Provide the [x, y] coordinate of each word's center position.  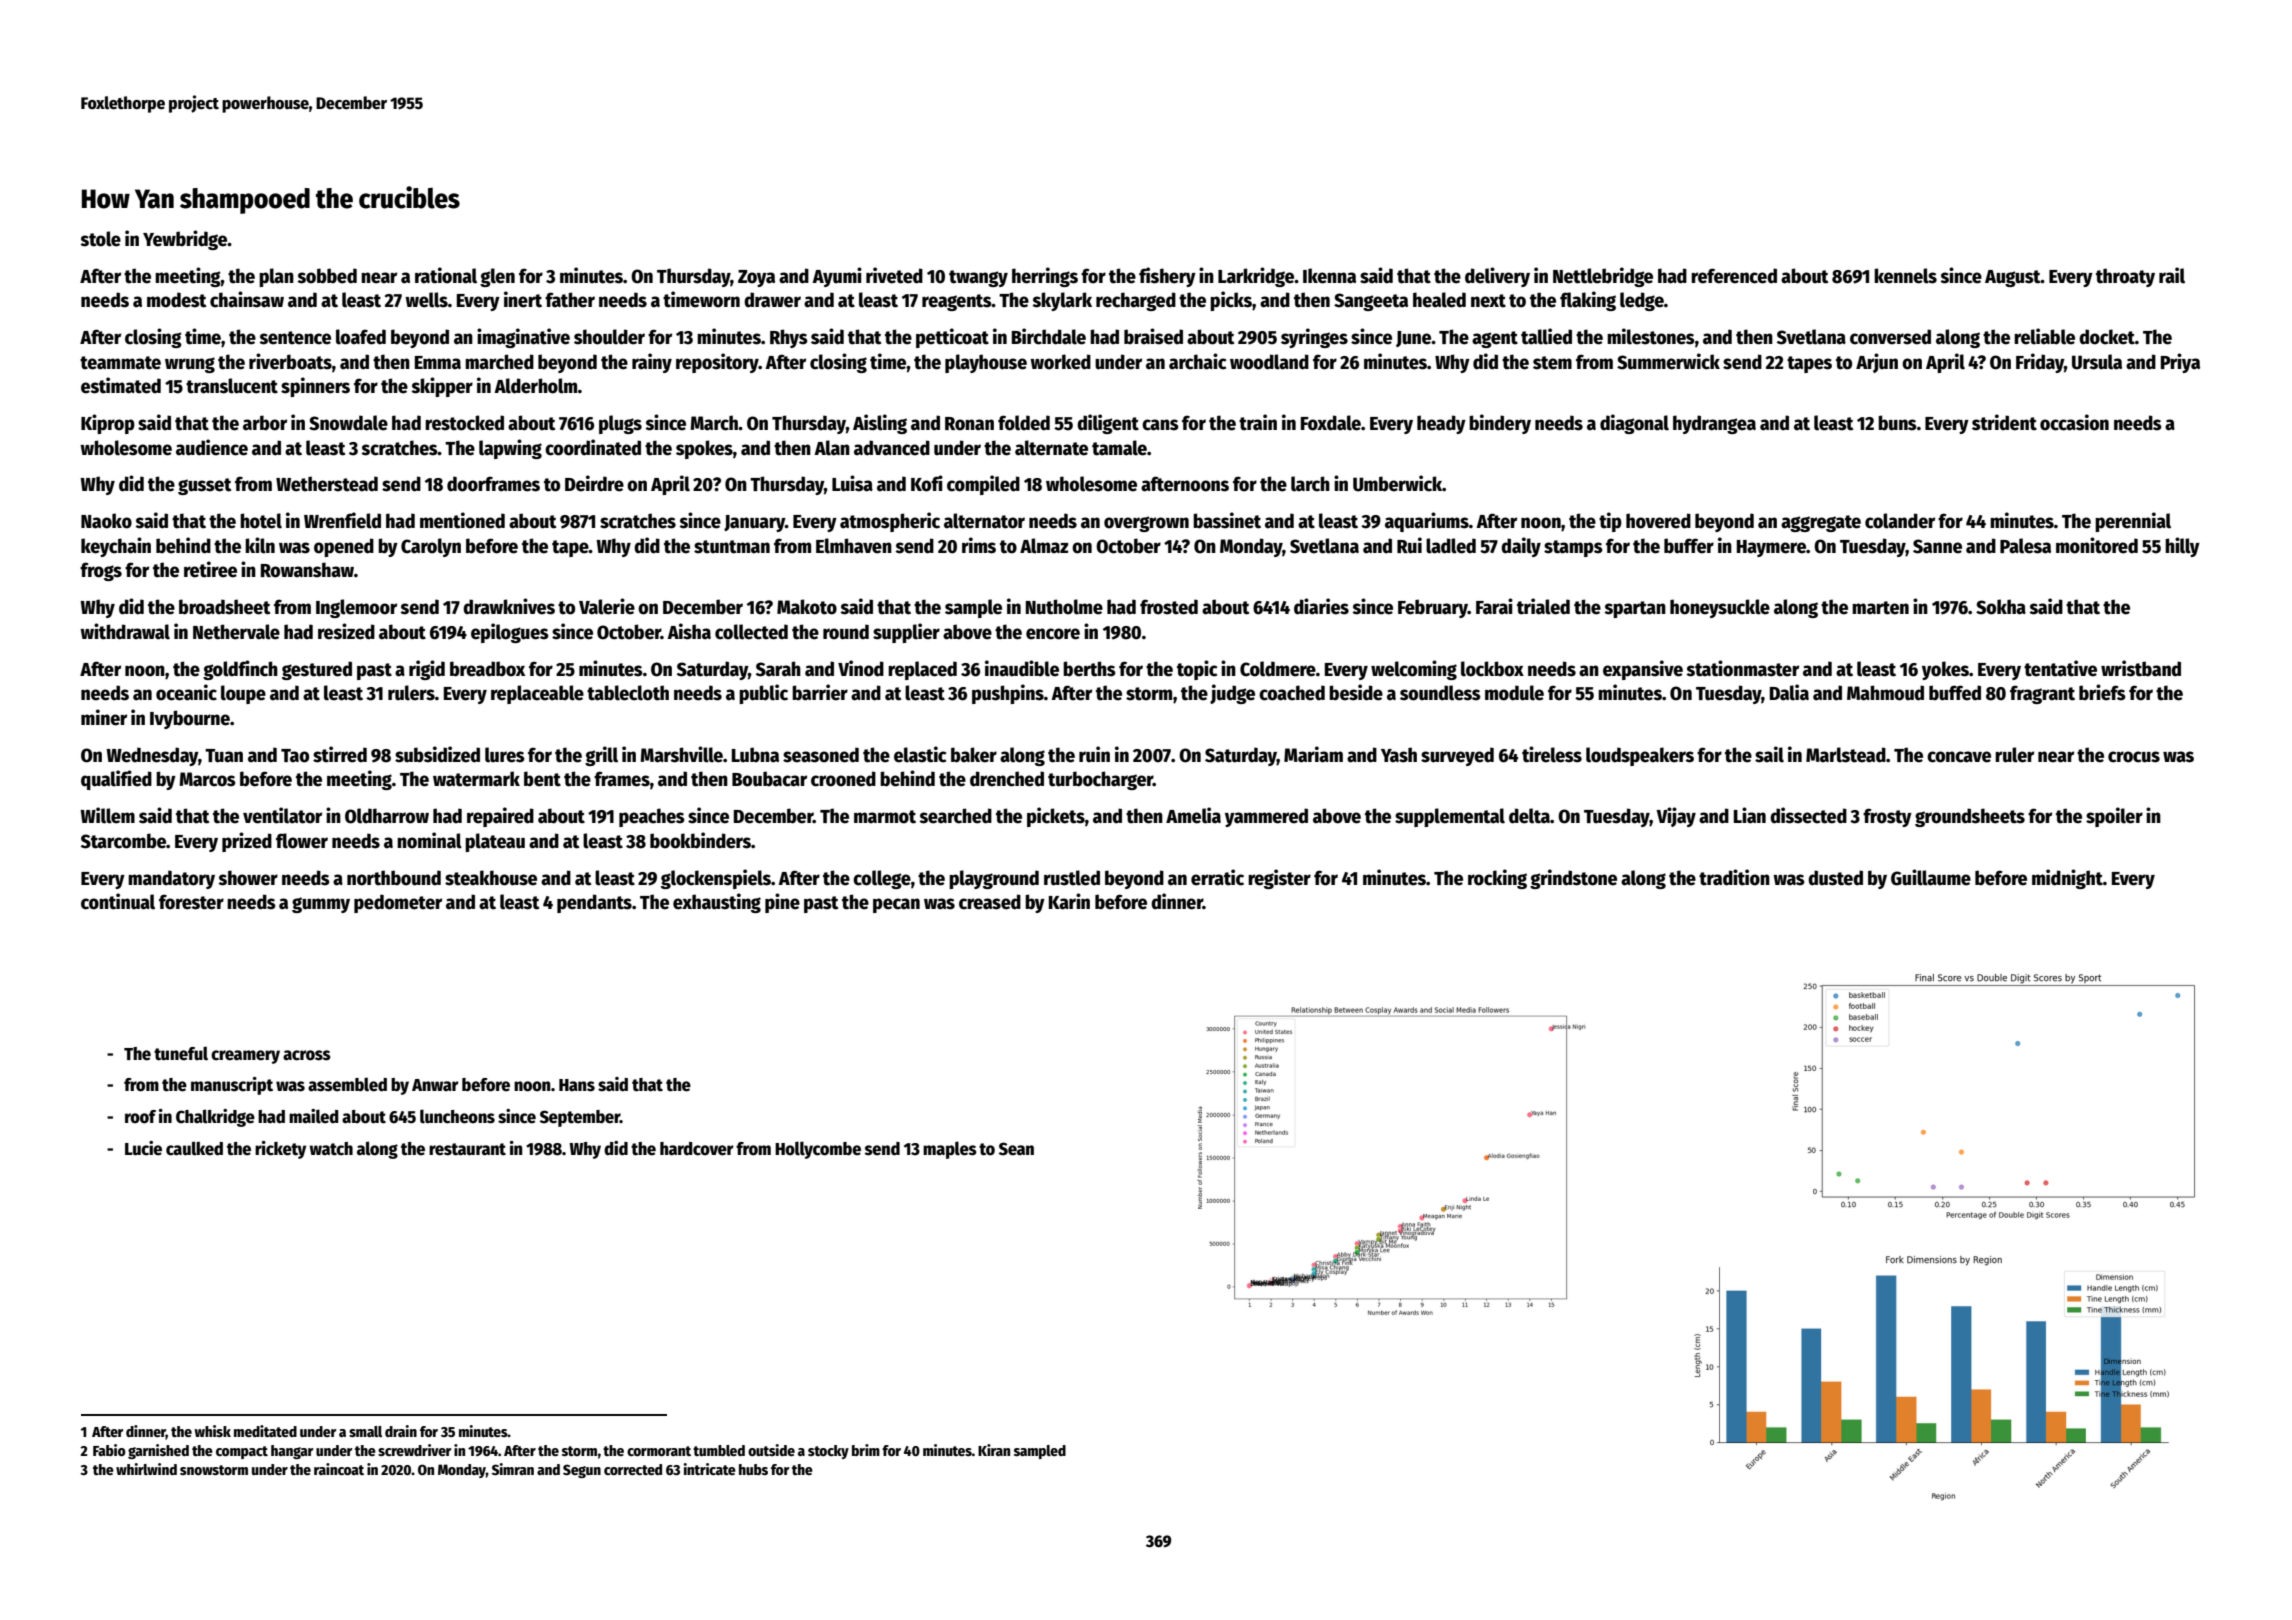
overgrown [1146, 524]
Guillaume [1931, 877]
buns [1897, 423]
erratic [1217, 877]
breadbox [487, 669]
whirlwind [146, 1469]
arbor [265, 423]
